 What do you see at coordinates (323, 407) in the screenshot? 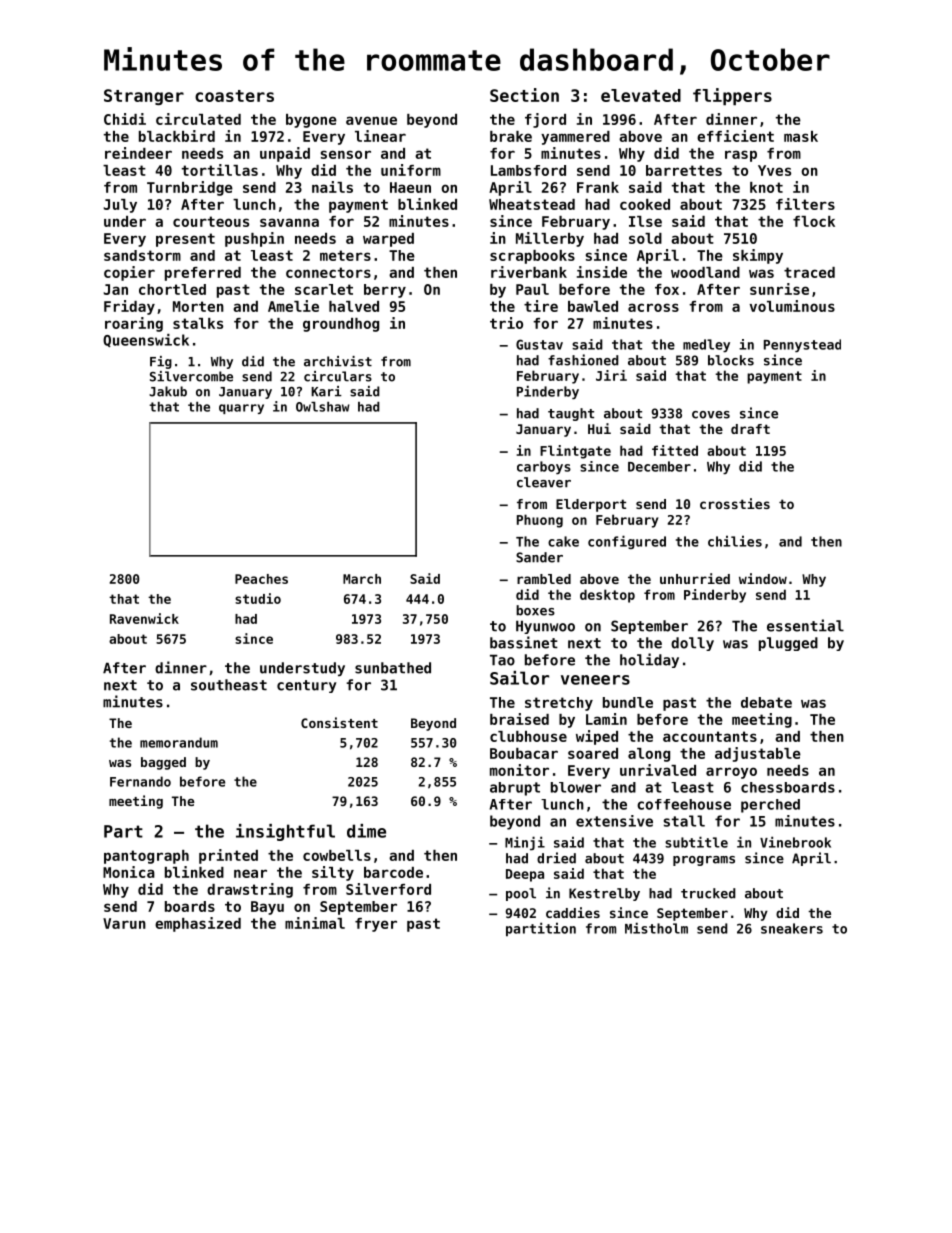
I see `Owlshaw` at bounding box center [323, 407].
